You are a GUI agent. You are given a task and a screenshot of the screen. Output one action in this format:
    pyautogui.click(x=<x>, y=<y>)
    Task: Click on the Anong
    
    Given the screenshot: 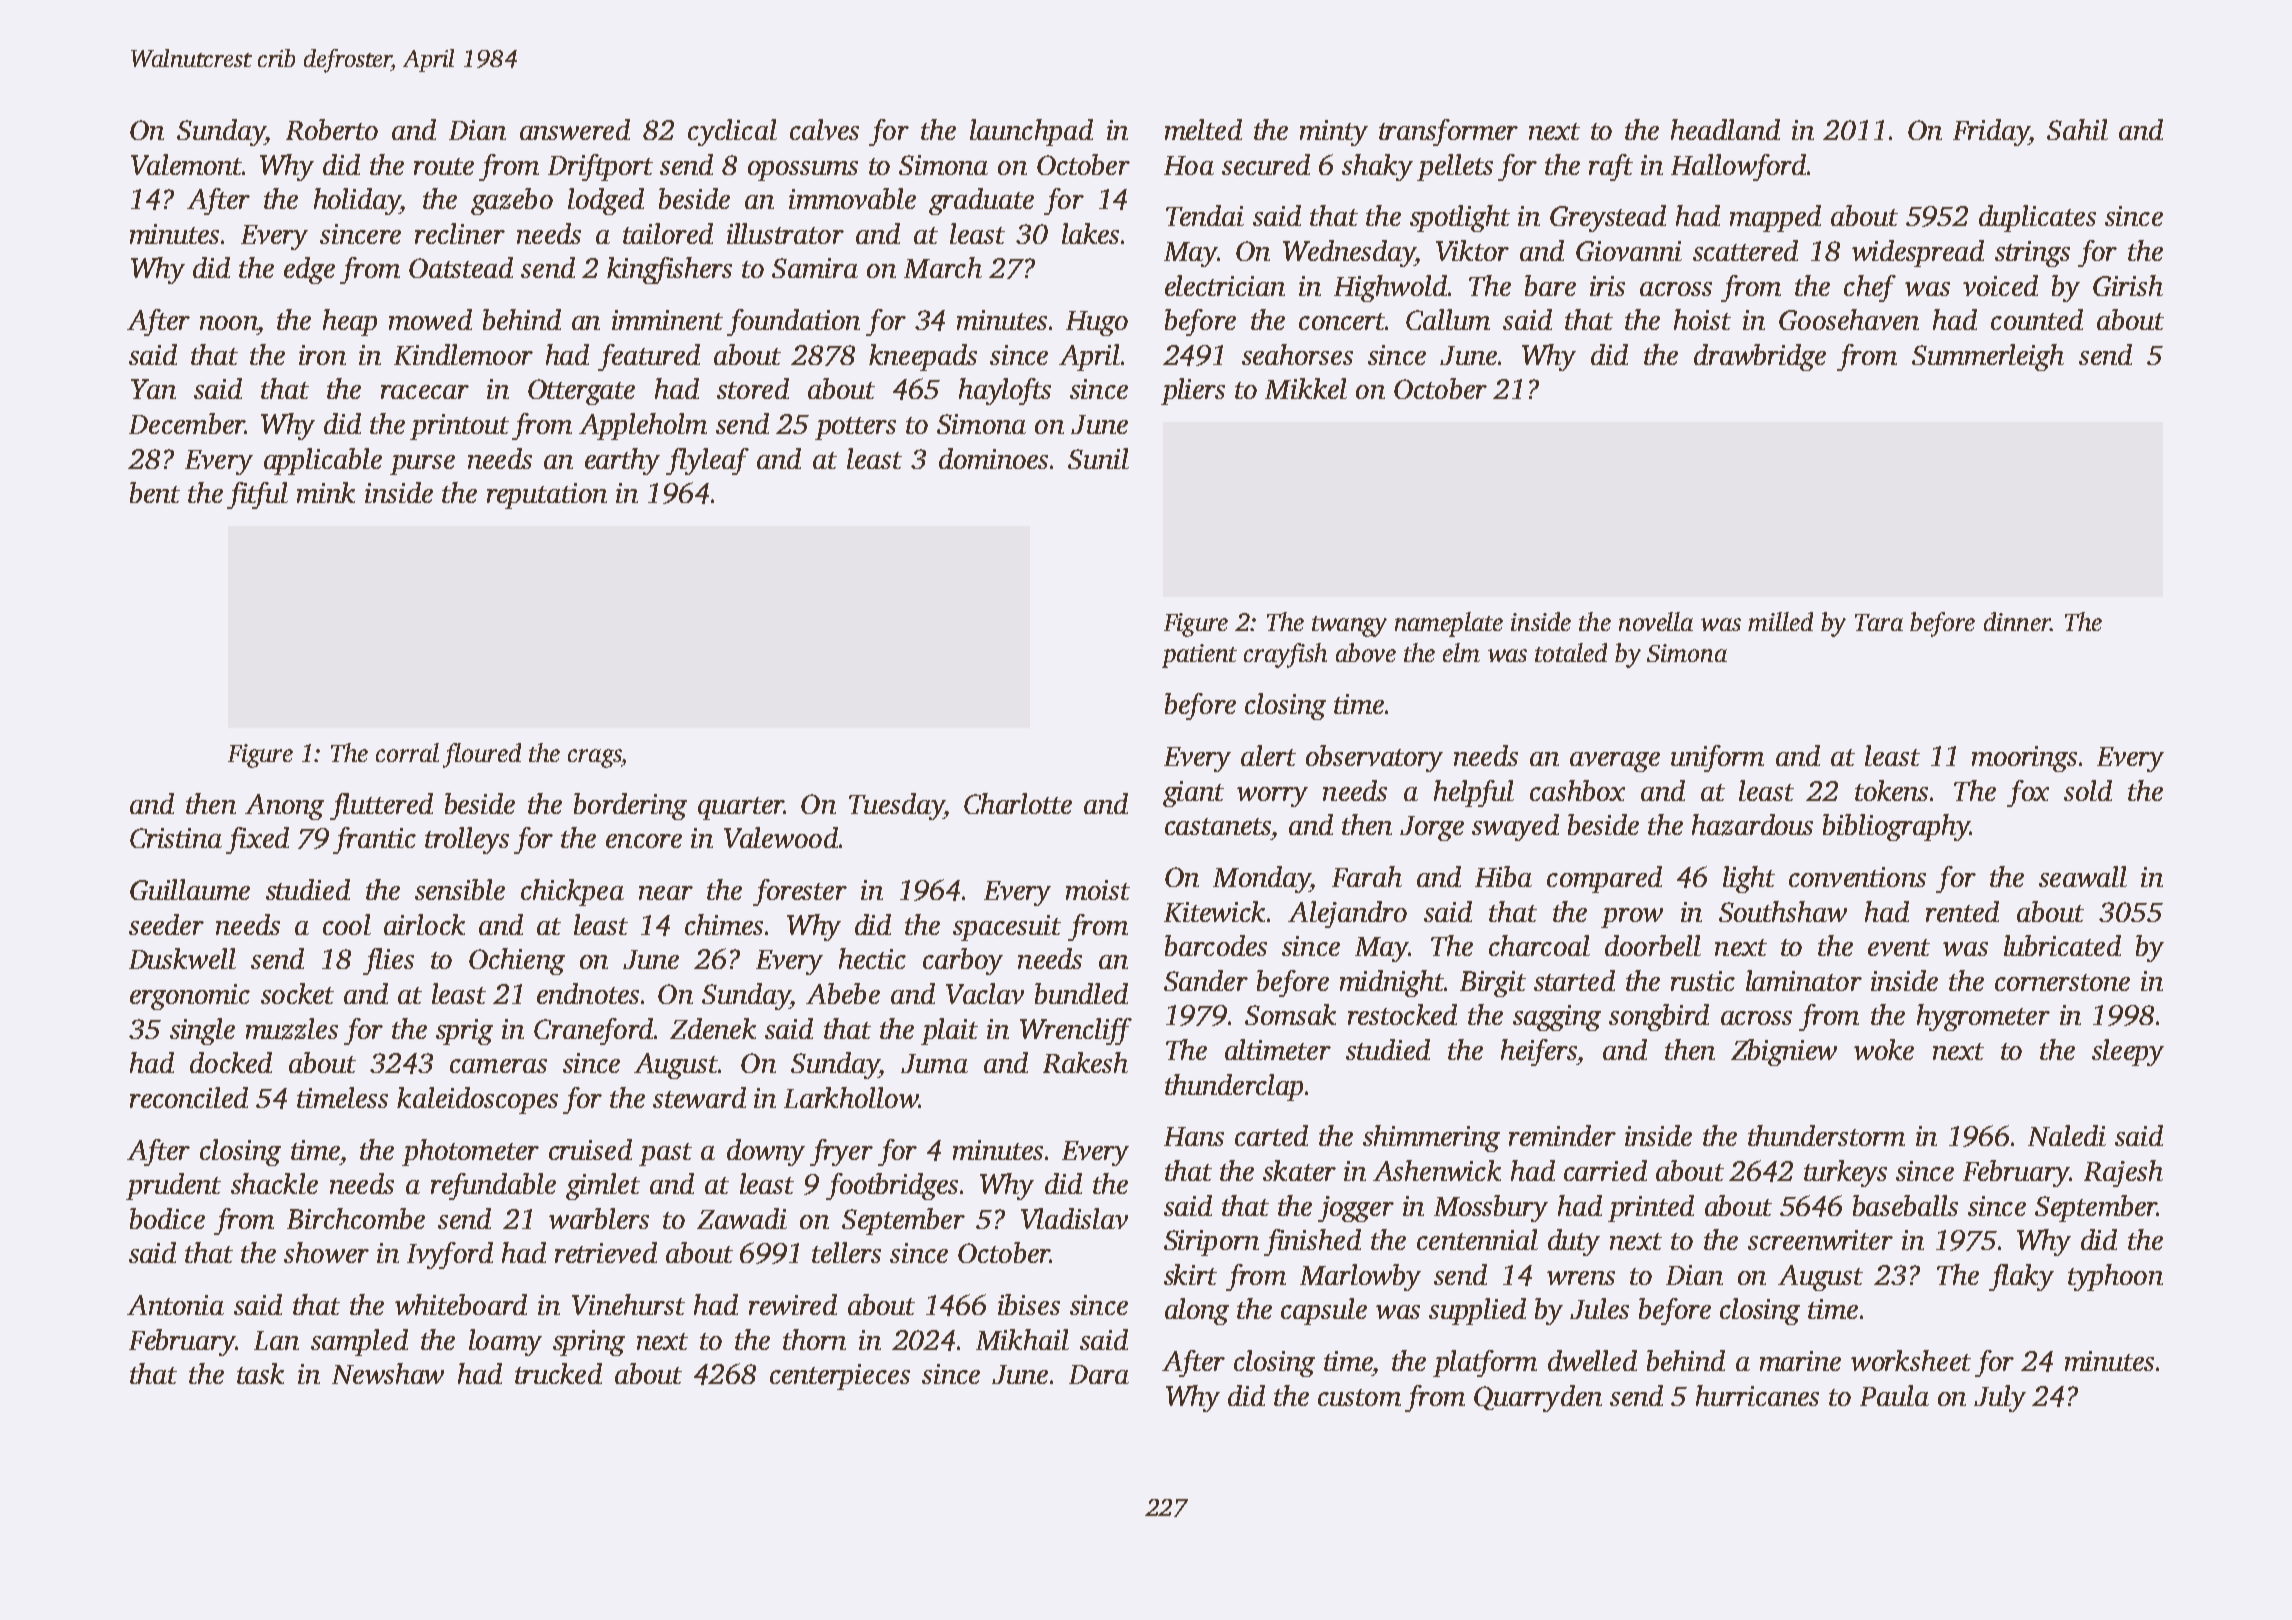 What is the action you would take?
    pyautogui.click(x=284, y=807)
